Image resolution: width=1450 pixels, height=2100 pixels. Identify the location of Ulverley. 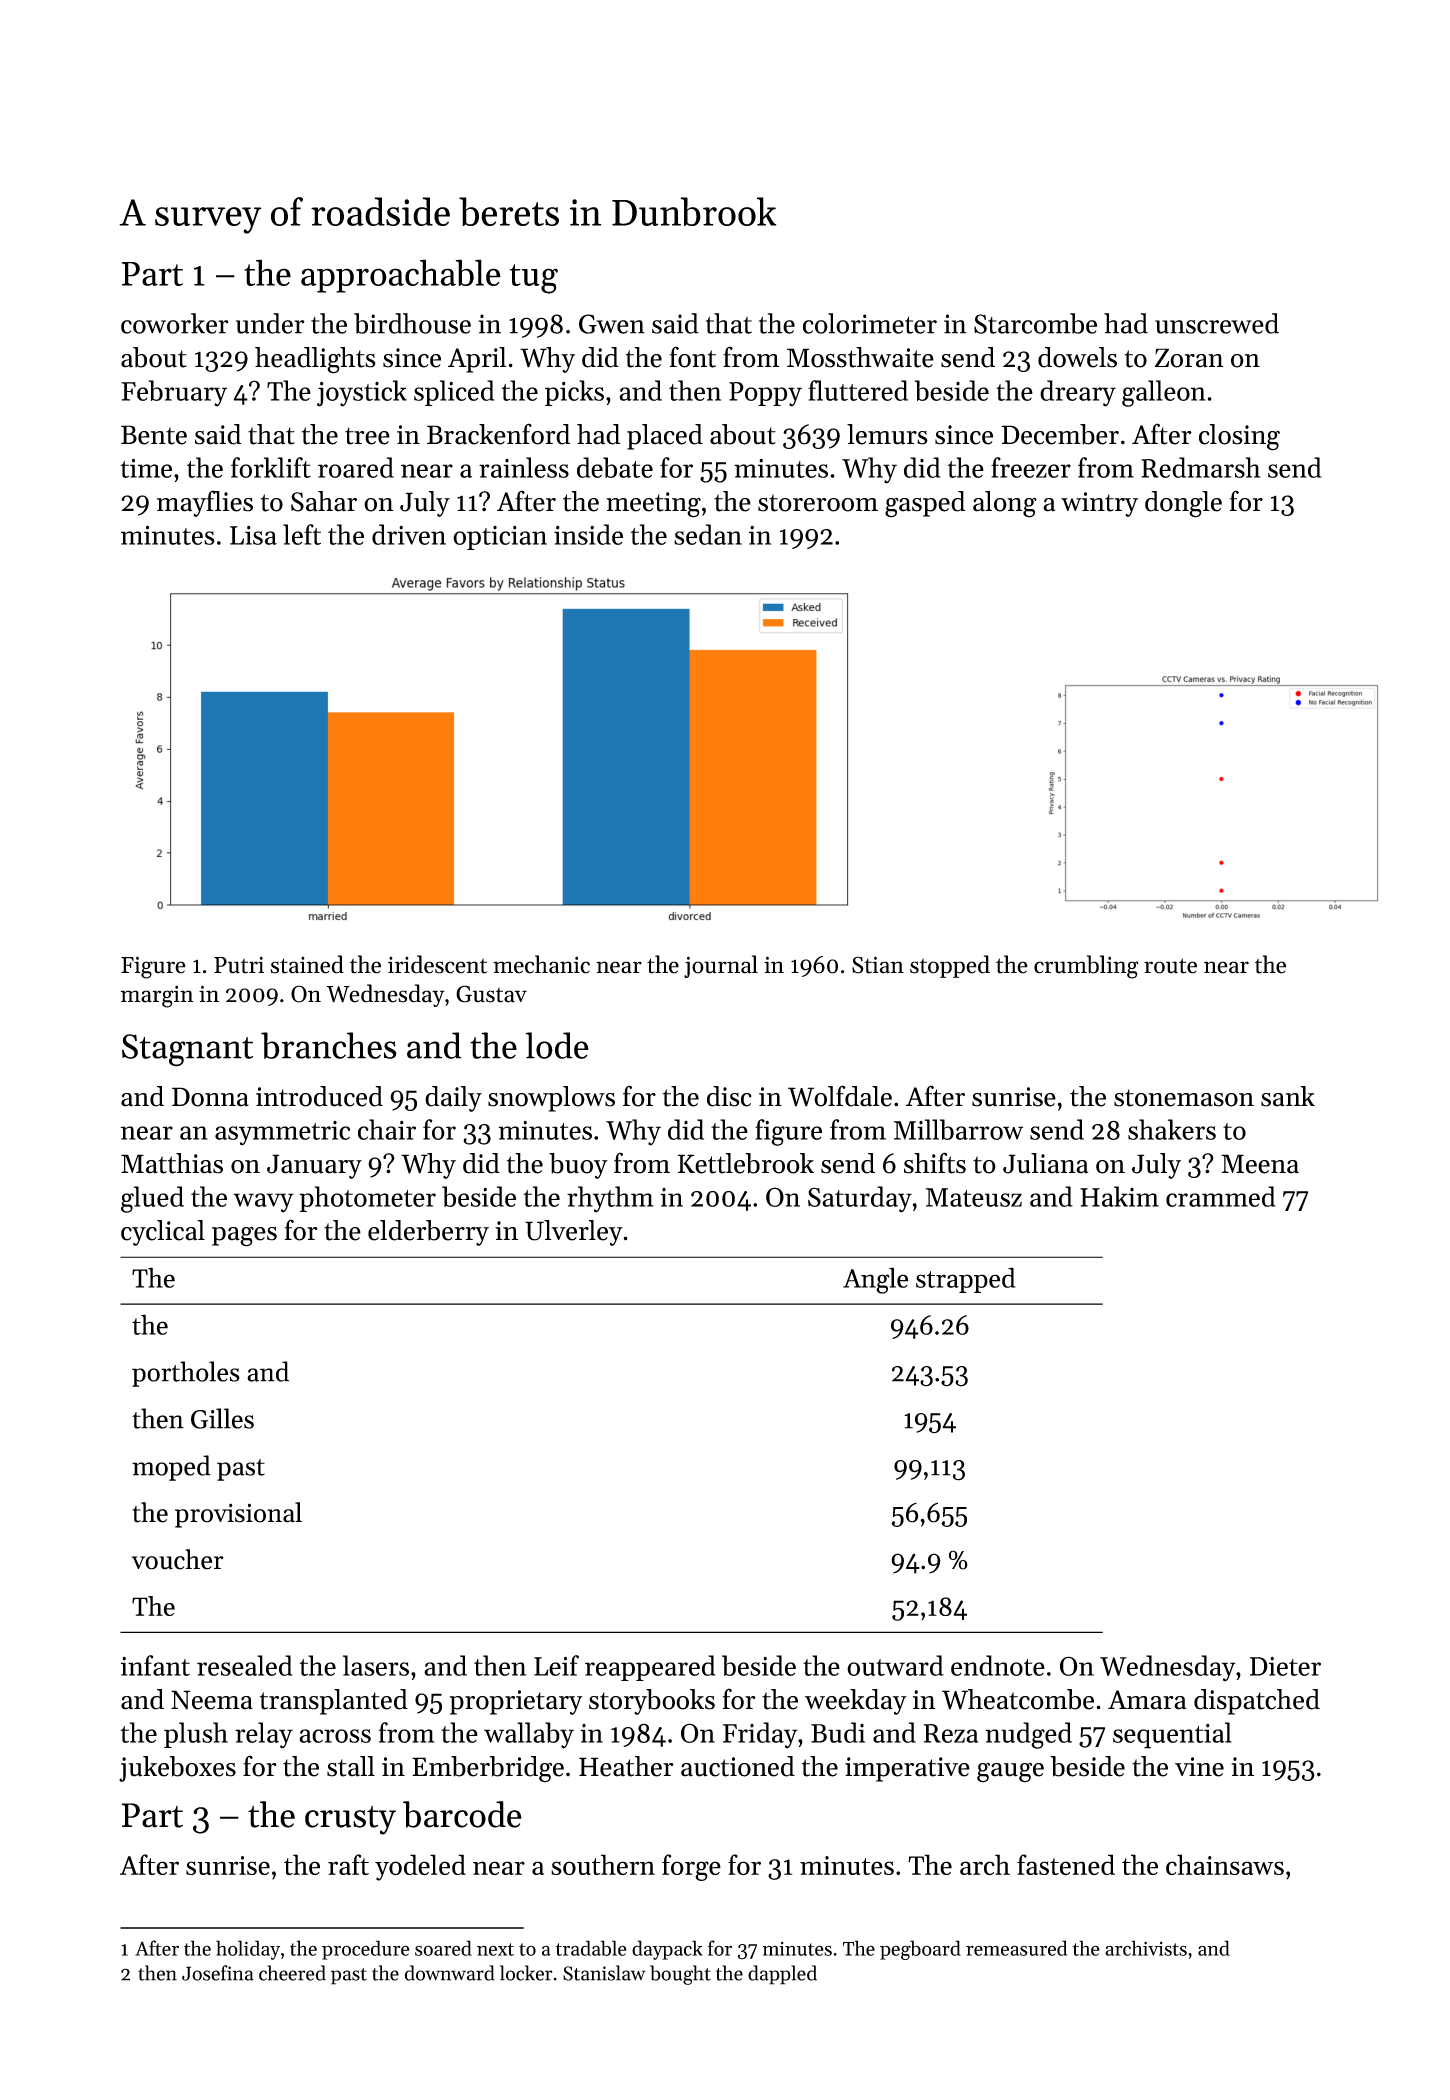
(574, 1233).
